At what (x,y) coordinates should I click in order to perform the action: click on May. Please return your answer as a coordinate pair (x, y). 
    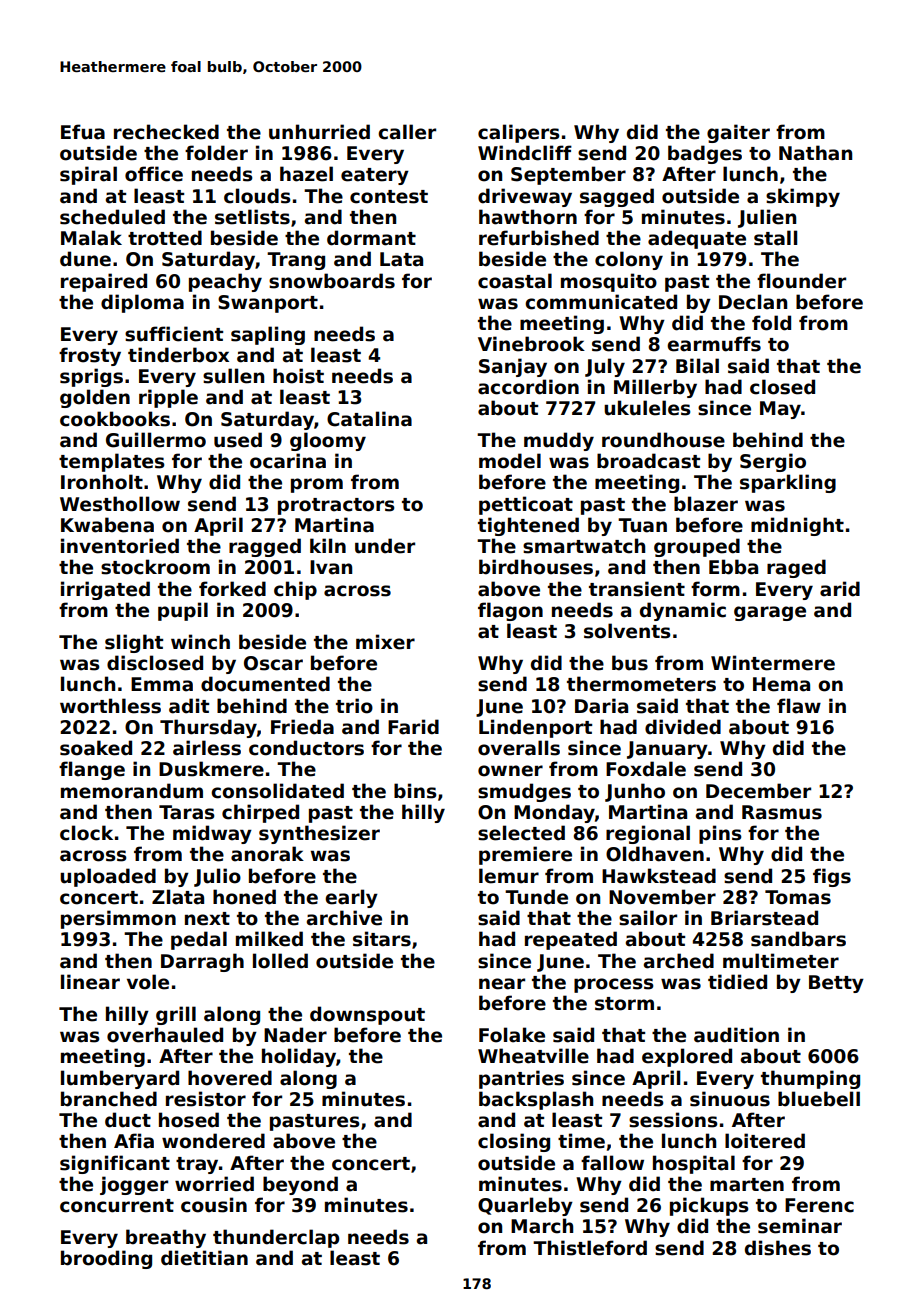
    Looking at the image, I should click on (780, 410).
